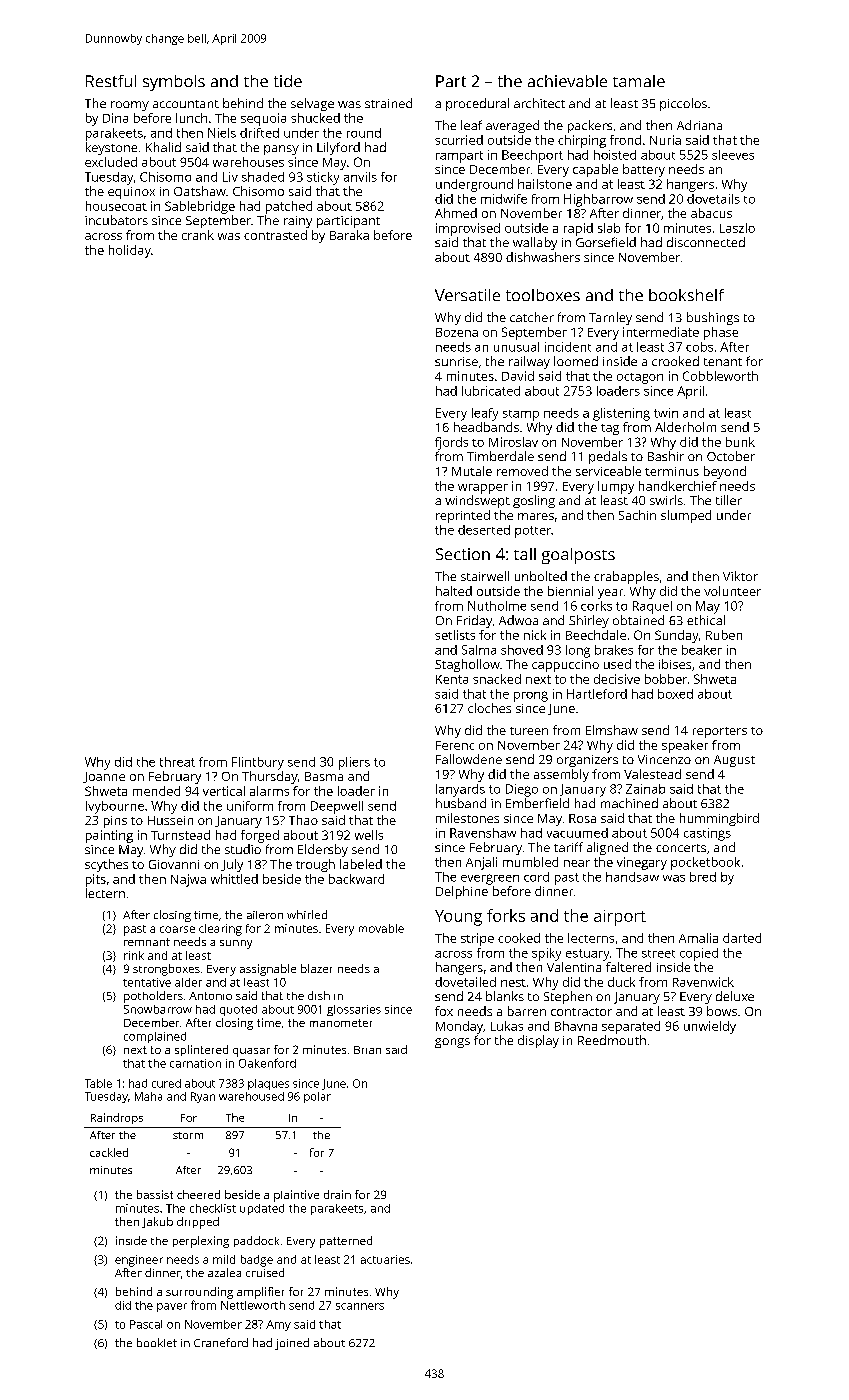 This screenshot has height=1400, width=849. Describe the element at coordinates (612, 1040) in the screenshot. I see `Reedmouth` at that location.
